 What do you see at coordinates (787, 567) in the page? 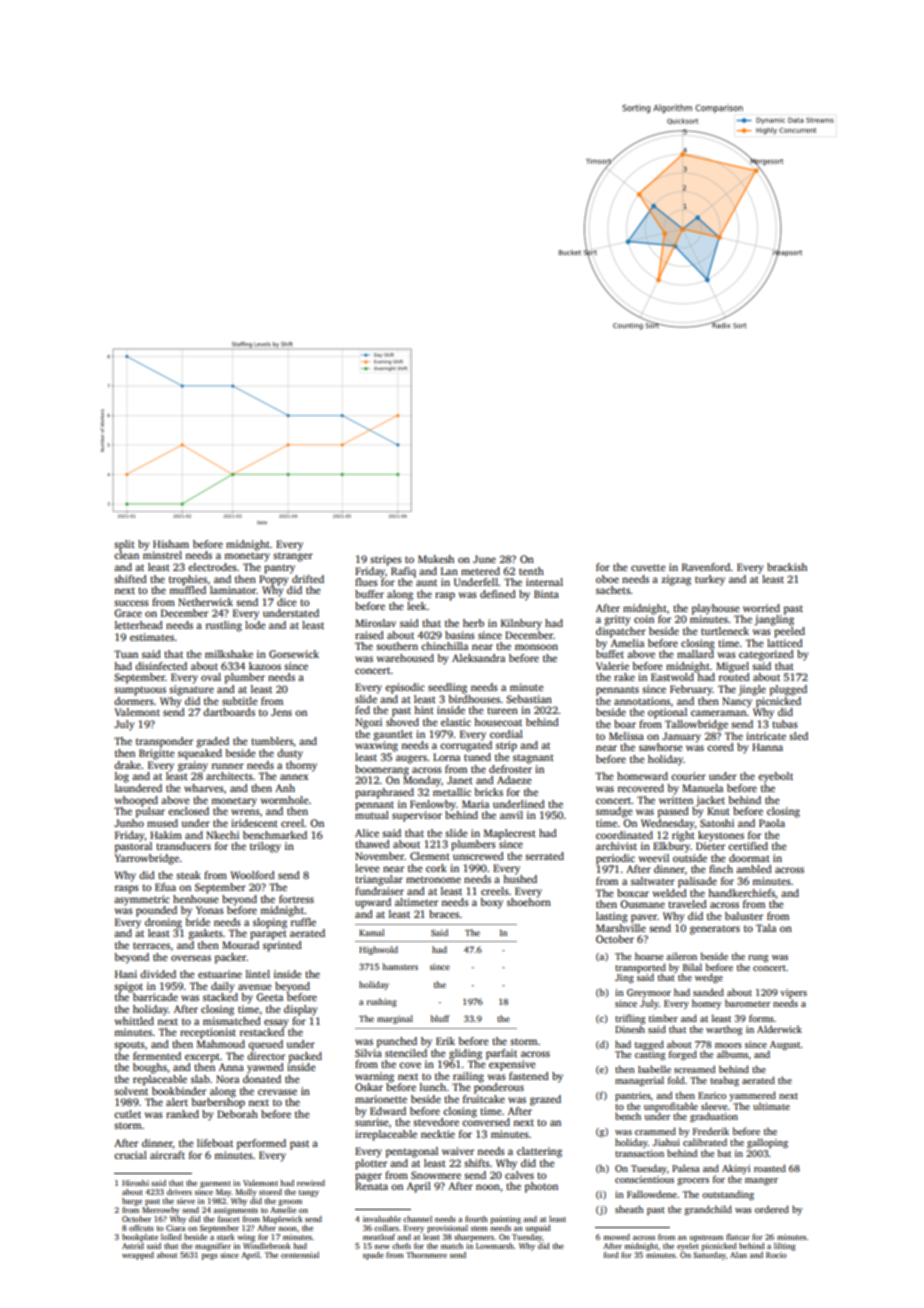
I see `brackish` at bounding box center [787, 567].
